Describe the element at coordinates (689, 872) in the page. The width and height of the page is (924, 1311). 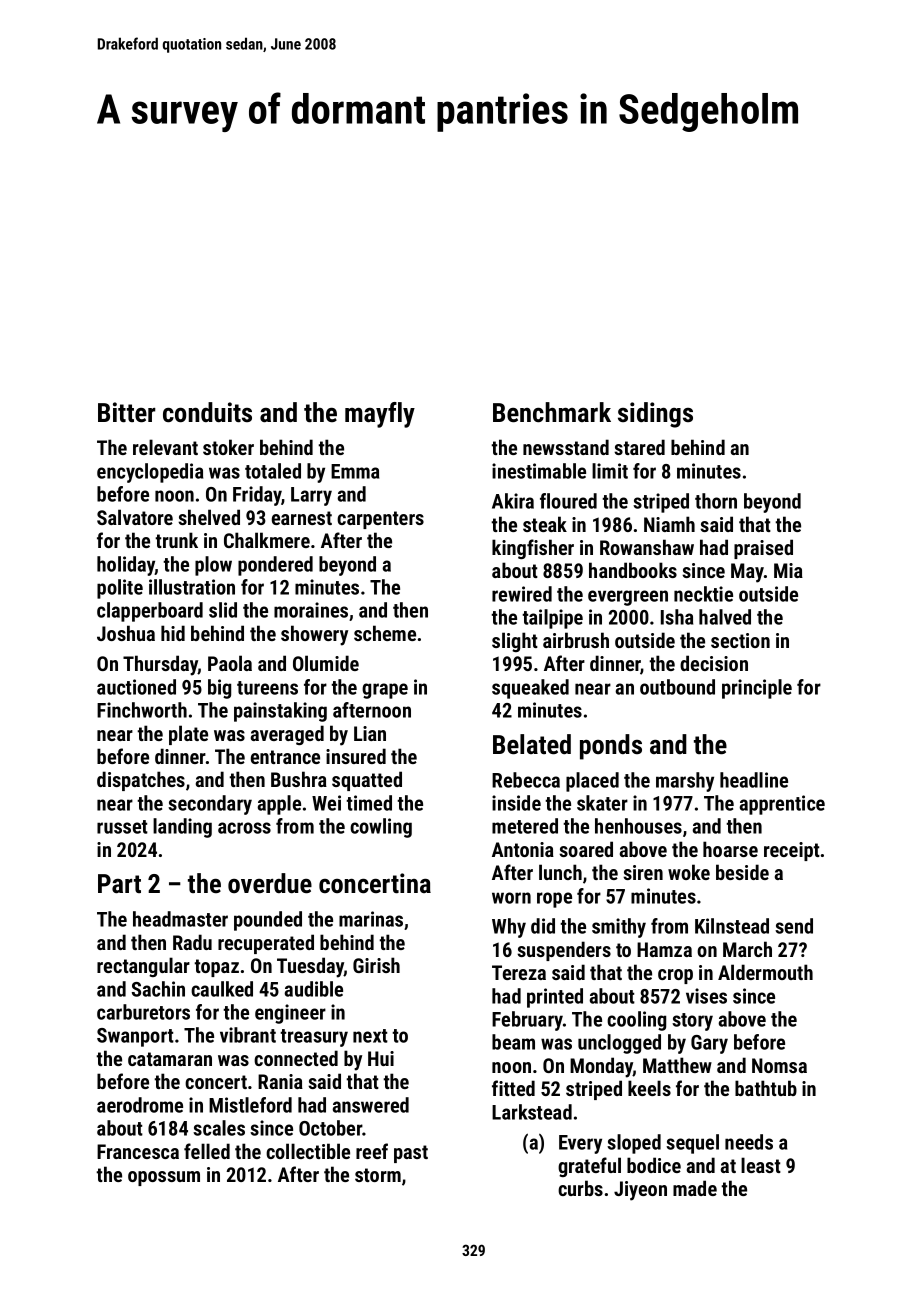
I see `woke` at that location.
